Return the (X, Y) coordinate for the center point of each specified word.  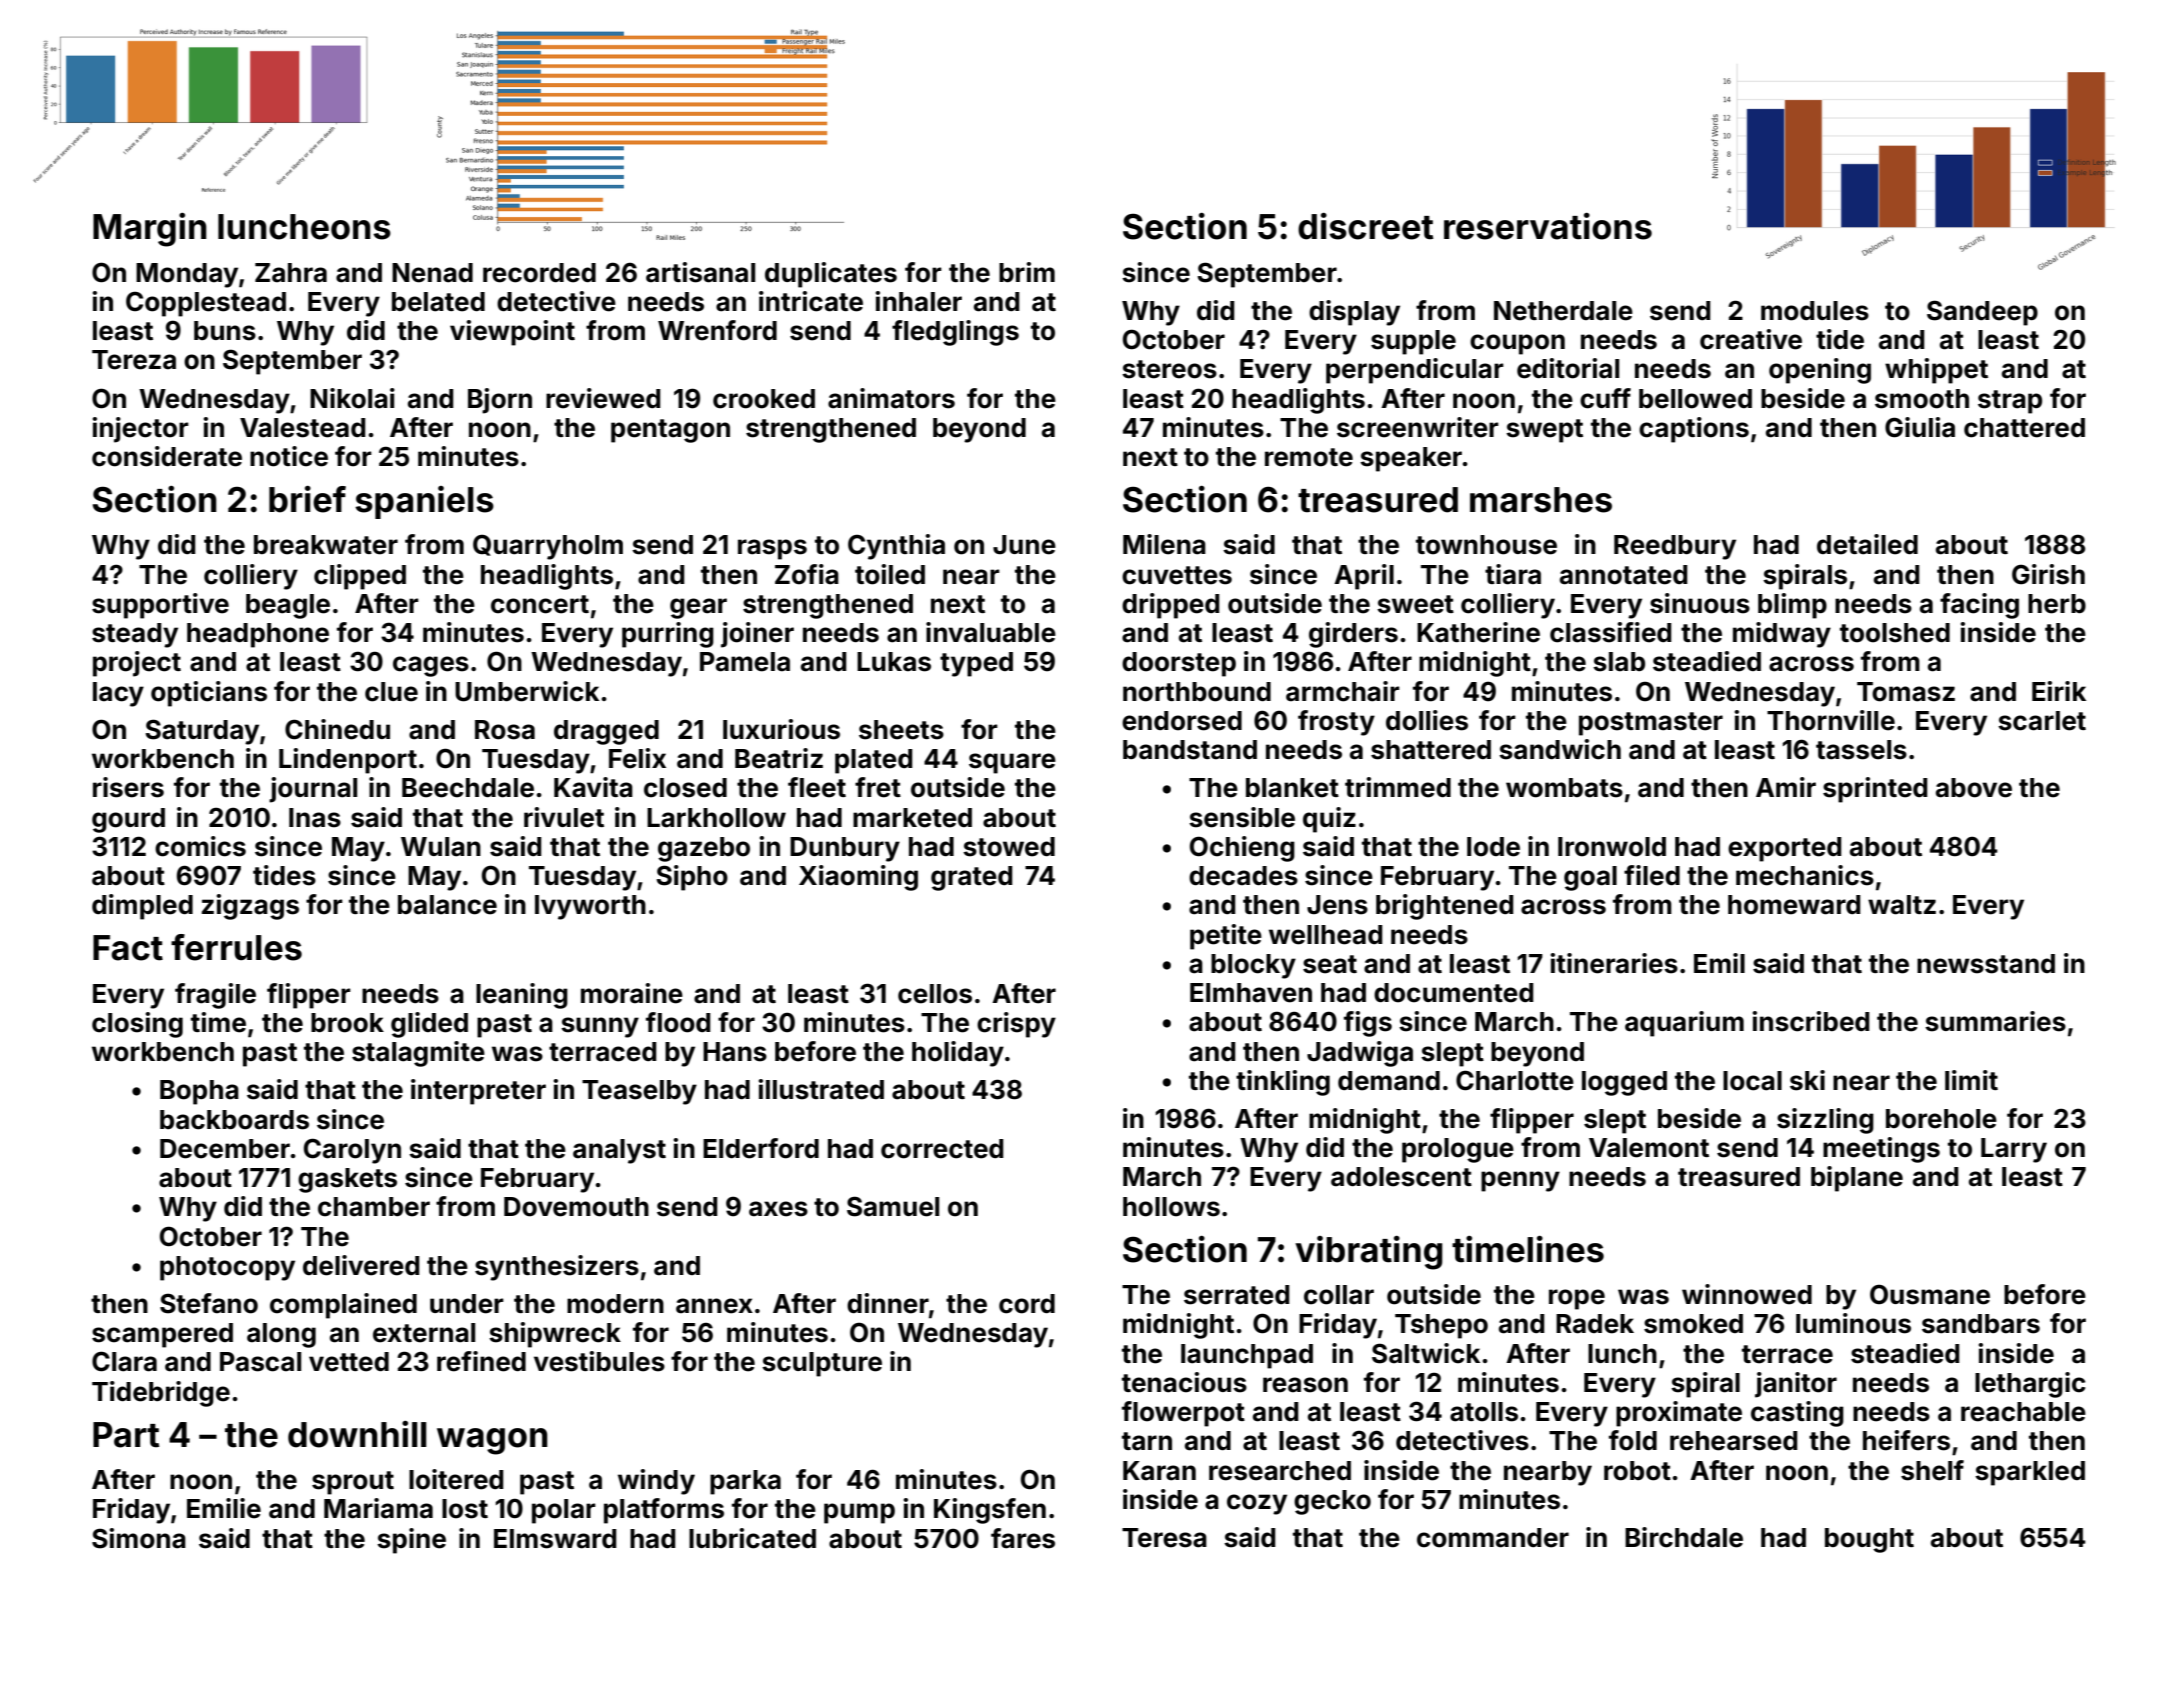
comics (200, 846)
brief (307, 499)
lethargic (2030, 1385)
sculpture (822, 1364)
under (467, 1304)
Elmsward (555, 1539)
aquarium (1684, 1024)
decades (1243, 876)
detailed (1867, 544)
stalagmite (418, 1054)
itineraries (1614, 963)
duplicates (831, 275)
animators (891, 398)
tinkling (1283, 1083)
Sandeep (1982, 313)
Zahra (291, 273)
